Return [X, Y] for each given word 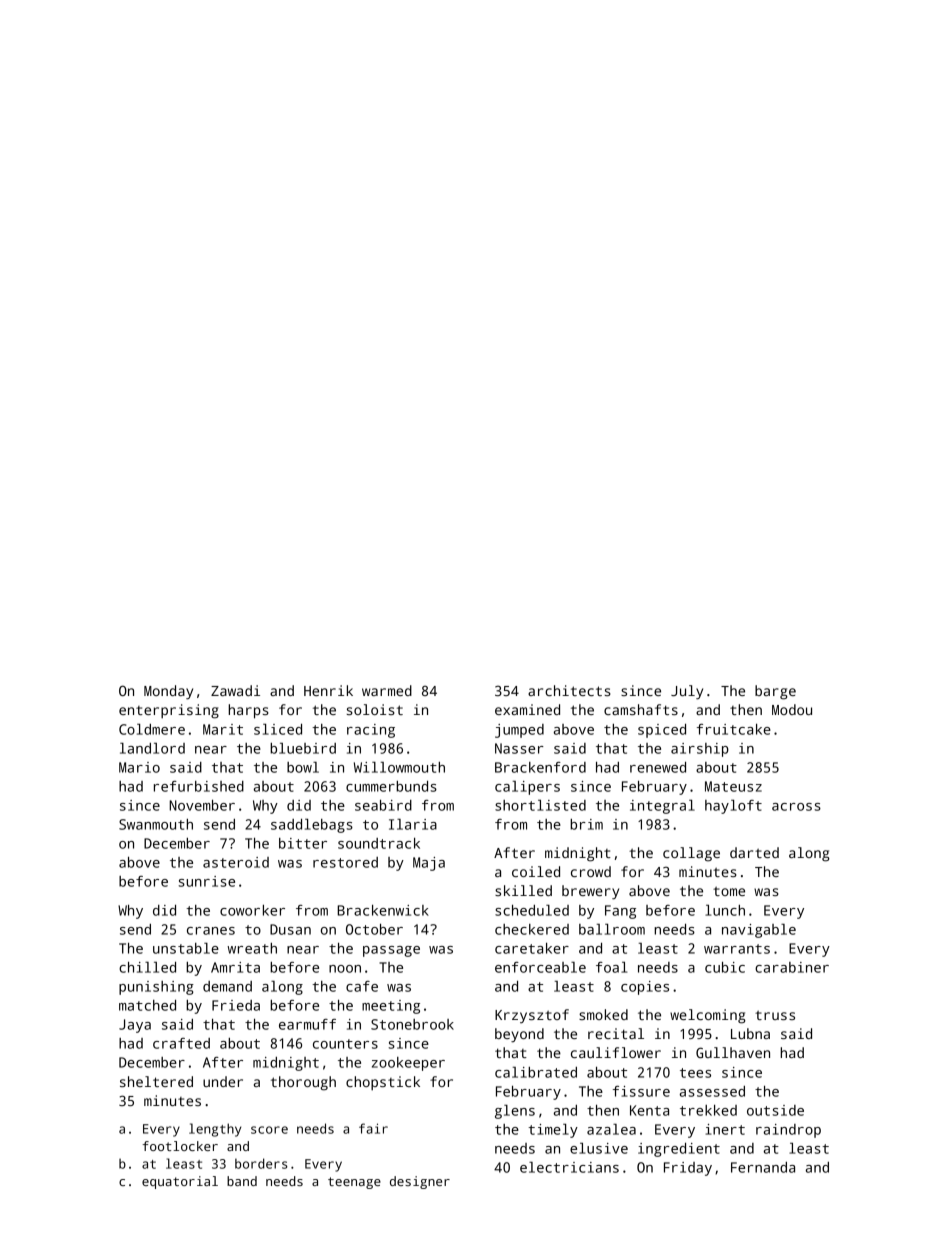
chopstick [383, 1083]
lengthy [215, 1130]
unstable [186, 948]
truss [775, 1015]
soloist [375, 709]
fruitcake [734, 729]
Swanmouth [156, 824]
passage [391, 951]
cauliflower [616, 1052]
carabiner [792, 967]
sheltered [156, 1081]
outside [775, 1110]
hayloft [733, 807]
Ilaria [413, 824]
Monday [168, 692]
